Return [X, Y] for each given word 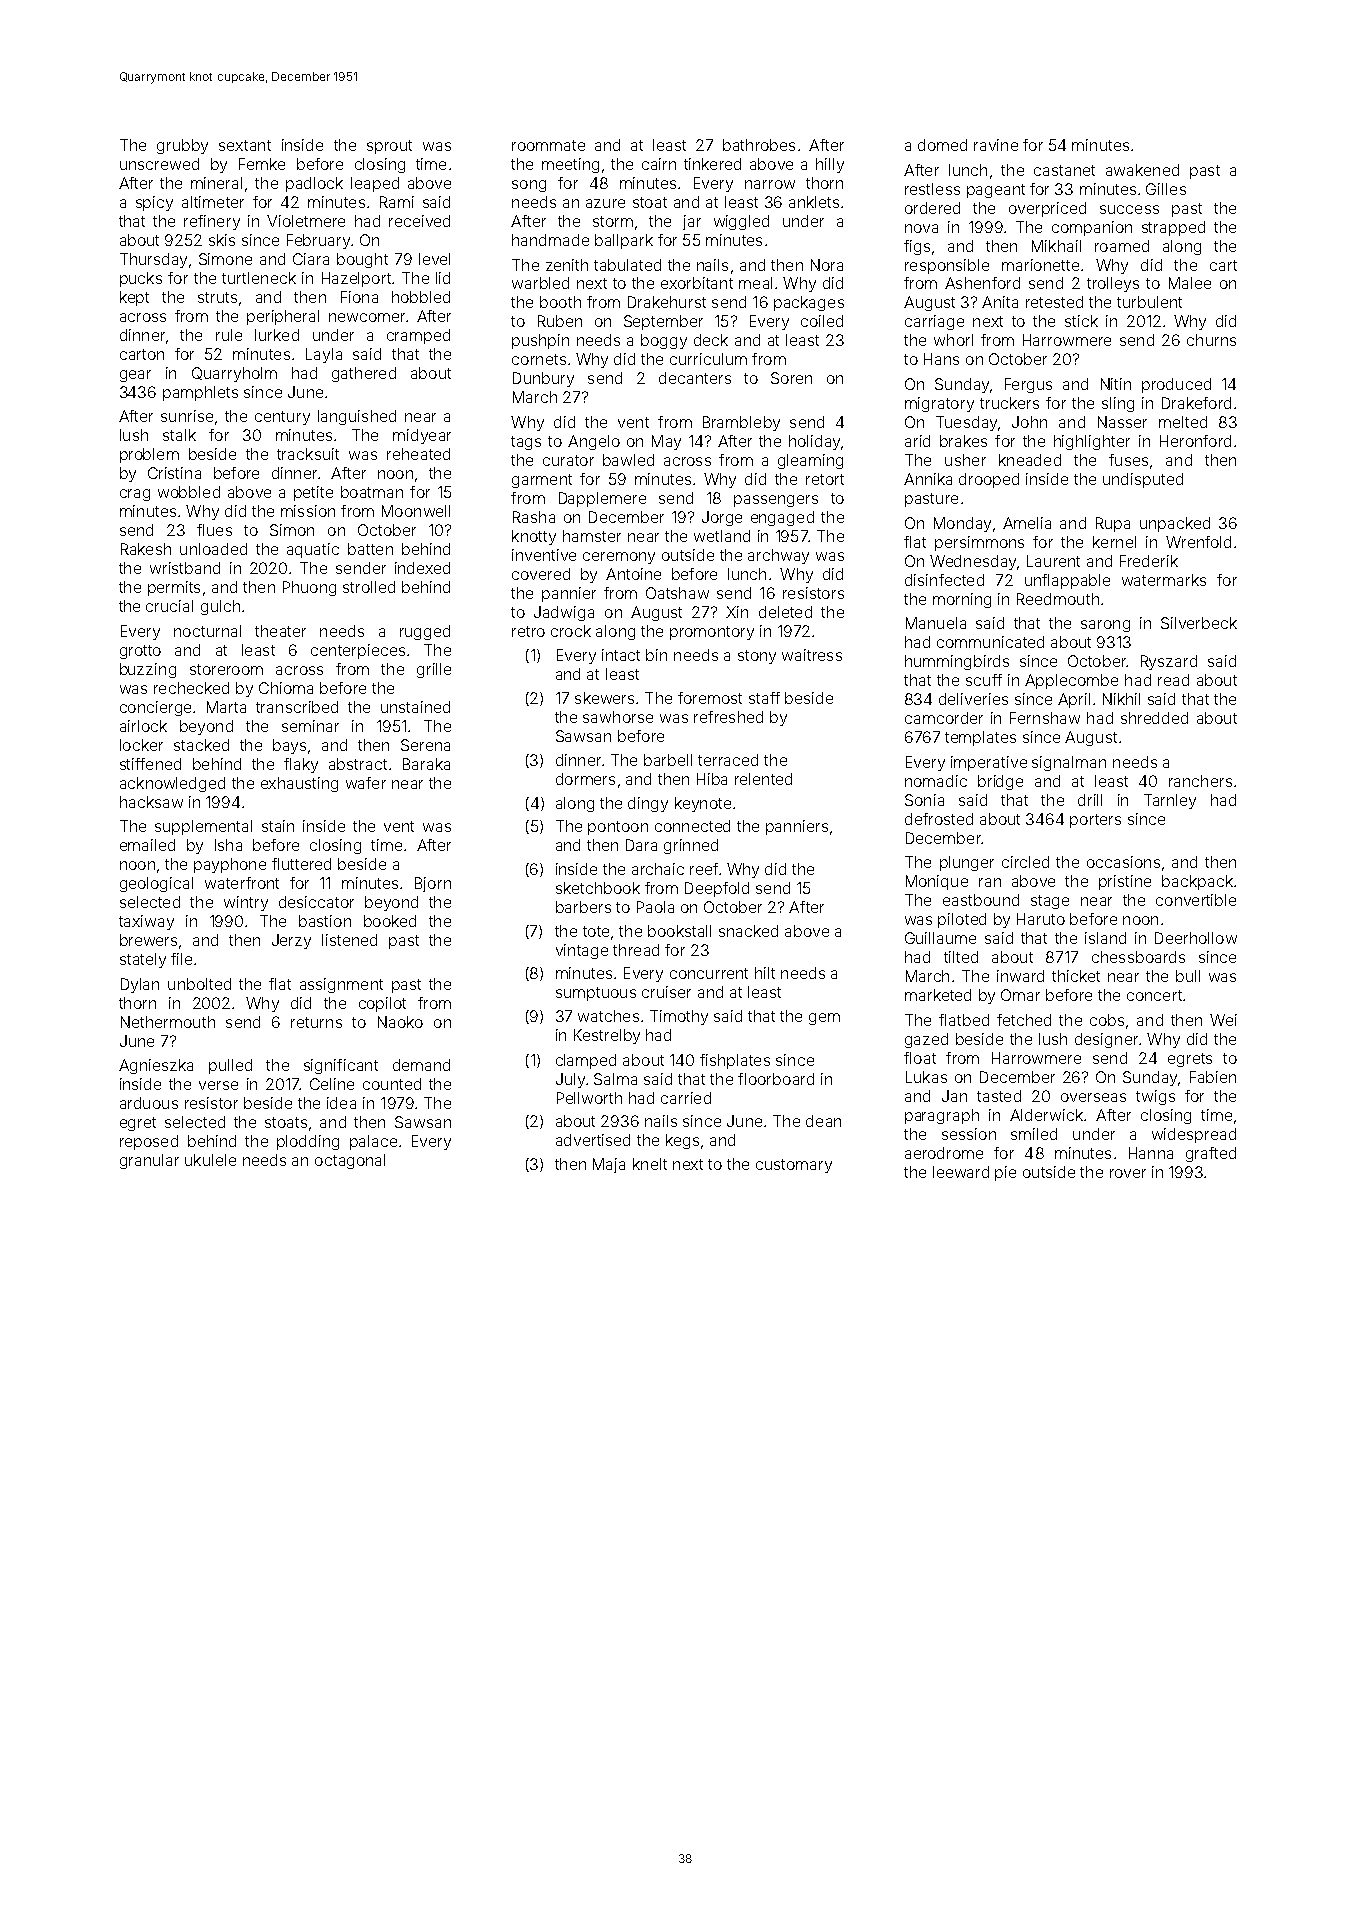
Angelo [594, 442]
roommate [548, 145]
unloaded [213, 549]
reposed [149, 1142]
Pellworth [589, 1098]
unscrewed [159, 164]
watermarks [1164, 580]
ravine [996, 145]
